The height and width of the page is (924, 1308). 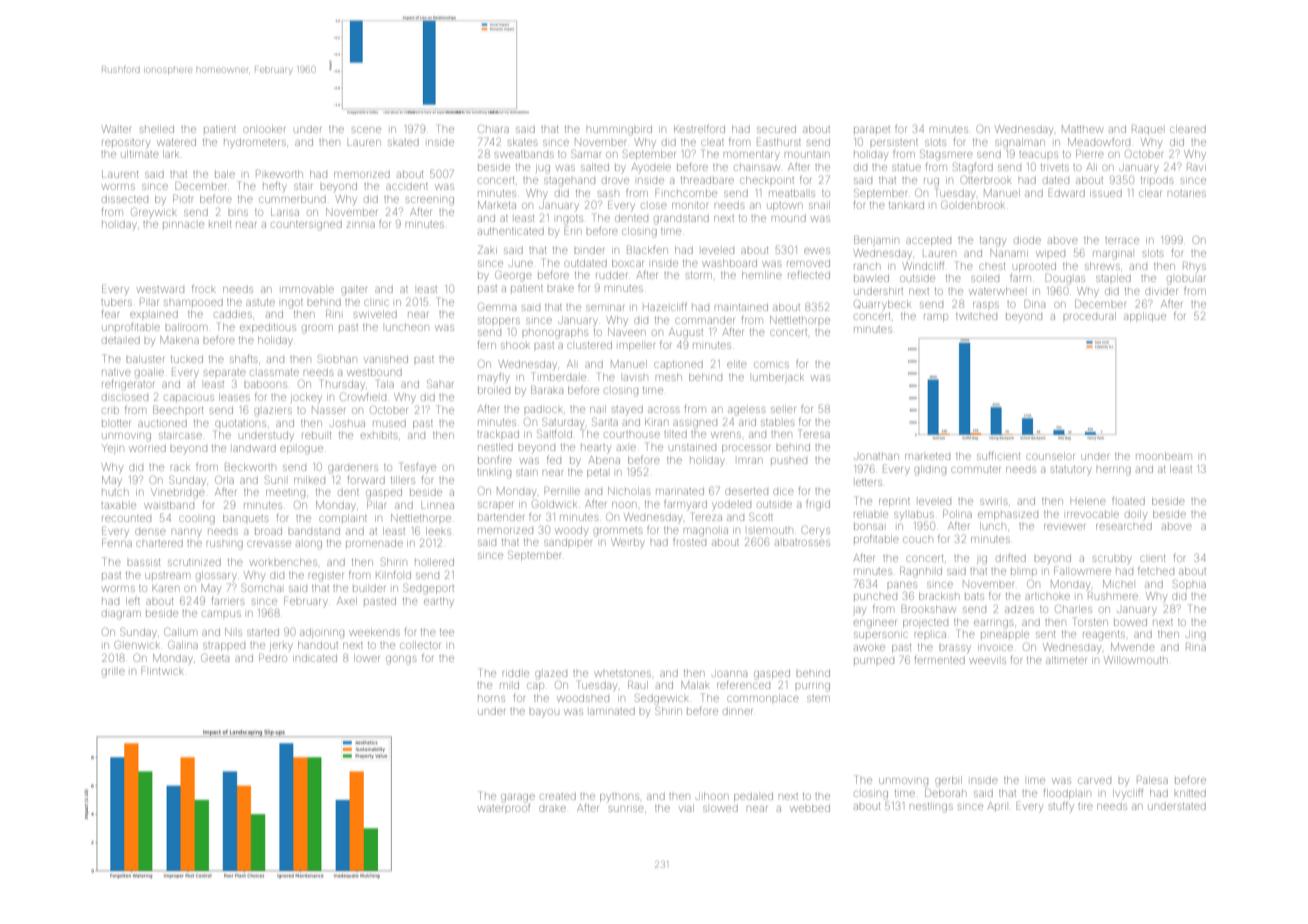 What do you see at coordinates (1145, 317) in the page?
I see `applique` at bounding box center [1145, 317].
